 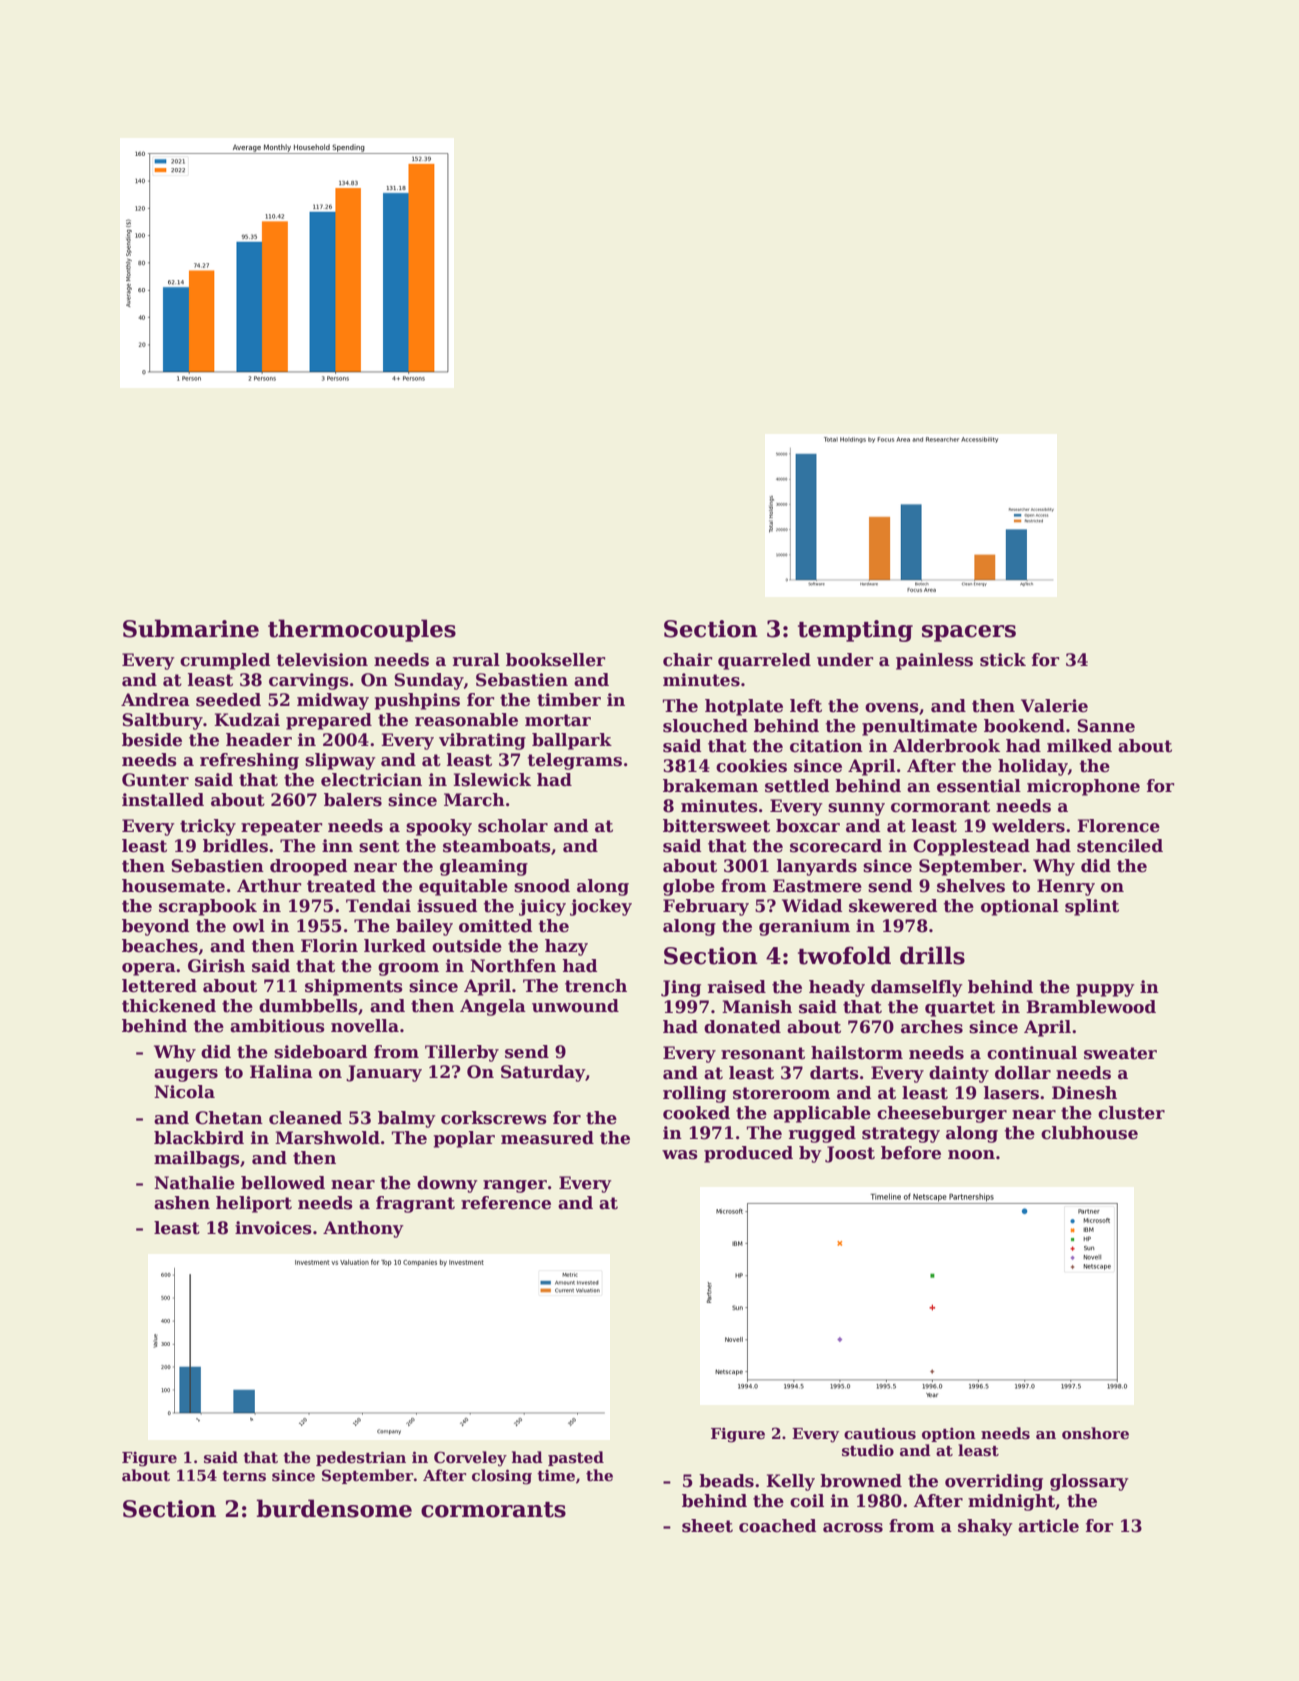 What do you see at coordinates (334, 1508) in the document?
I see `burdensome` at bounding box center [334, 1508].
